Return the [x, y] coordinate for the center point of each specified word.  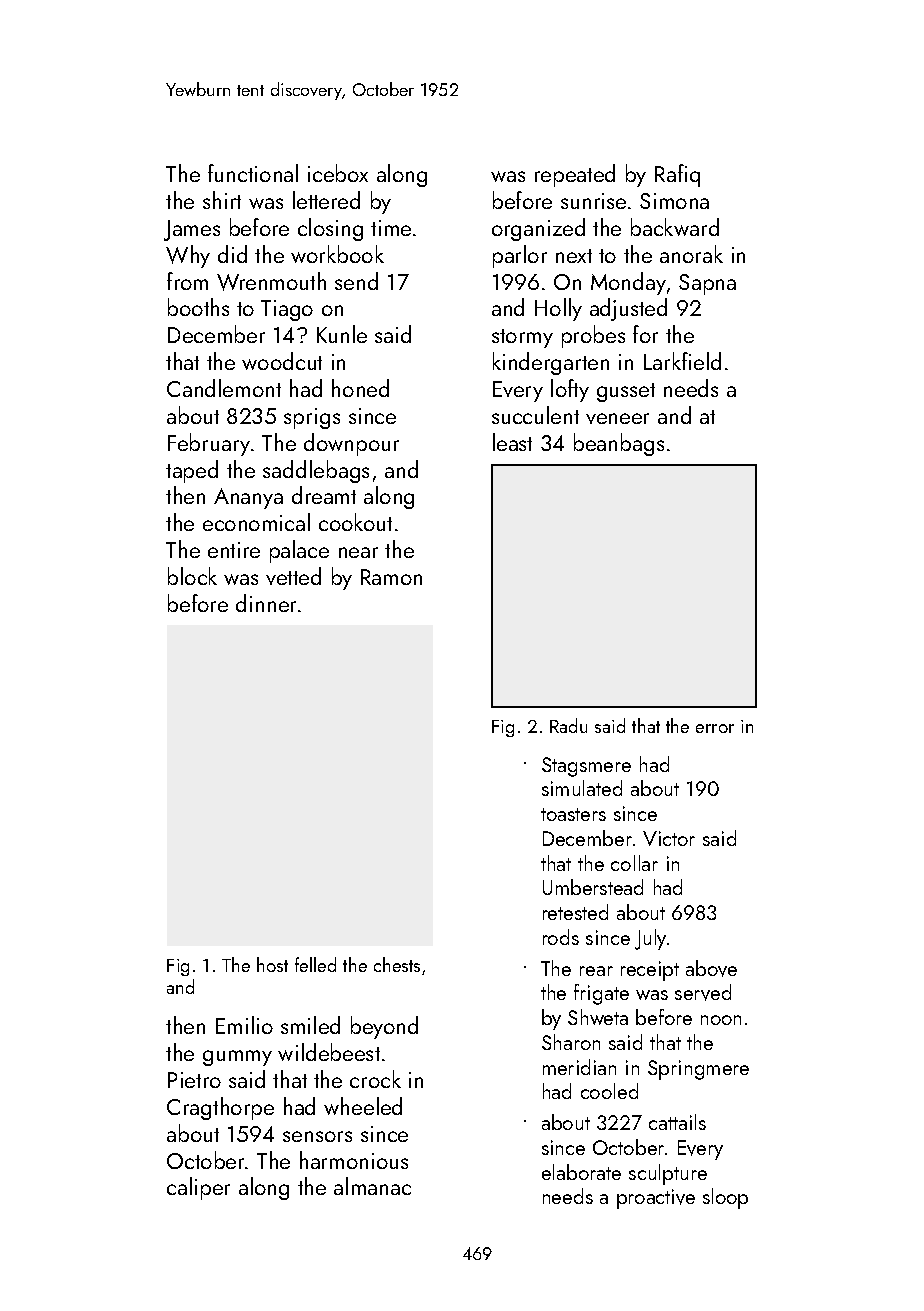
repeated [575, 175]
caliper [198, 1188]
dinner [266, 603]
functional [253, 173]
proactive [656, 1199]
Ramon [391, 577]
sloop [725, 1198]
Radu [568, 725]
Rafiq [677, 175]
